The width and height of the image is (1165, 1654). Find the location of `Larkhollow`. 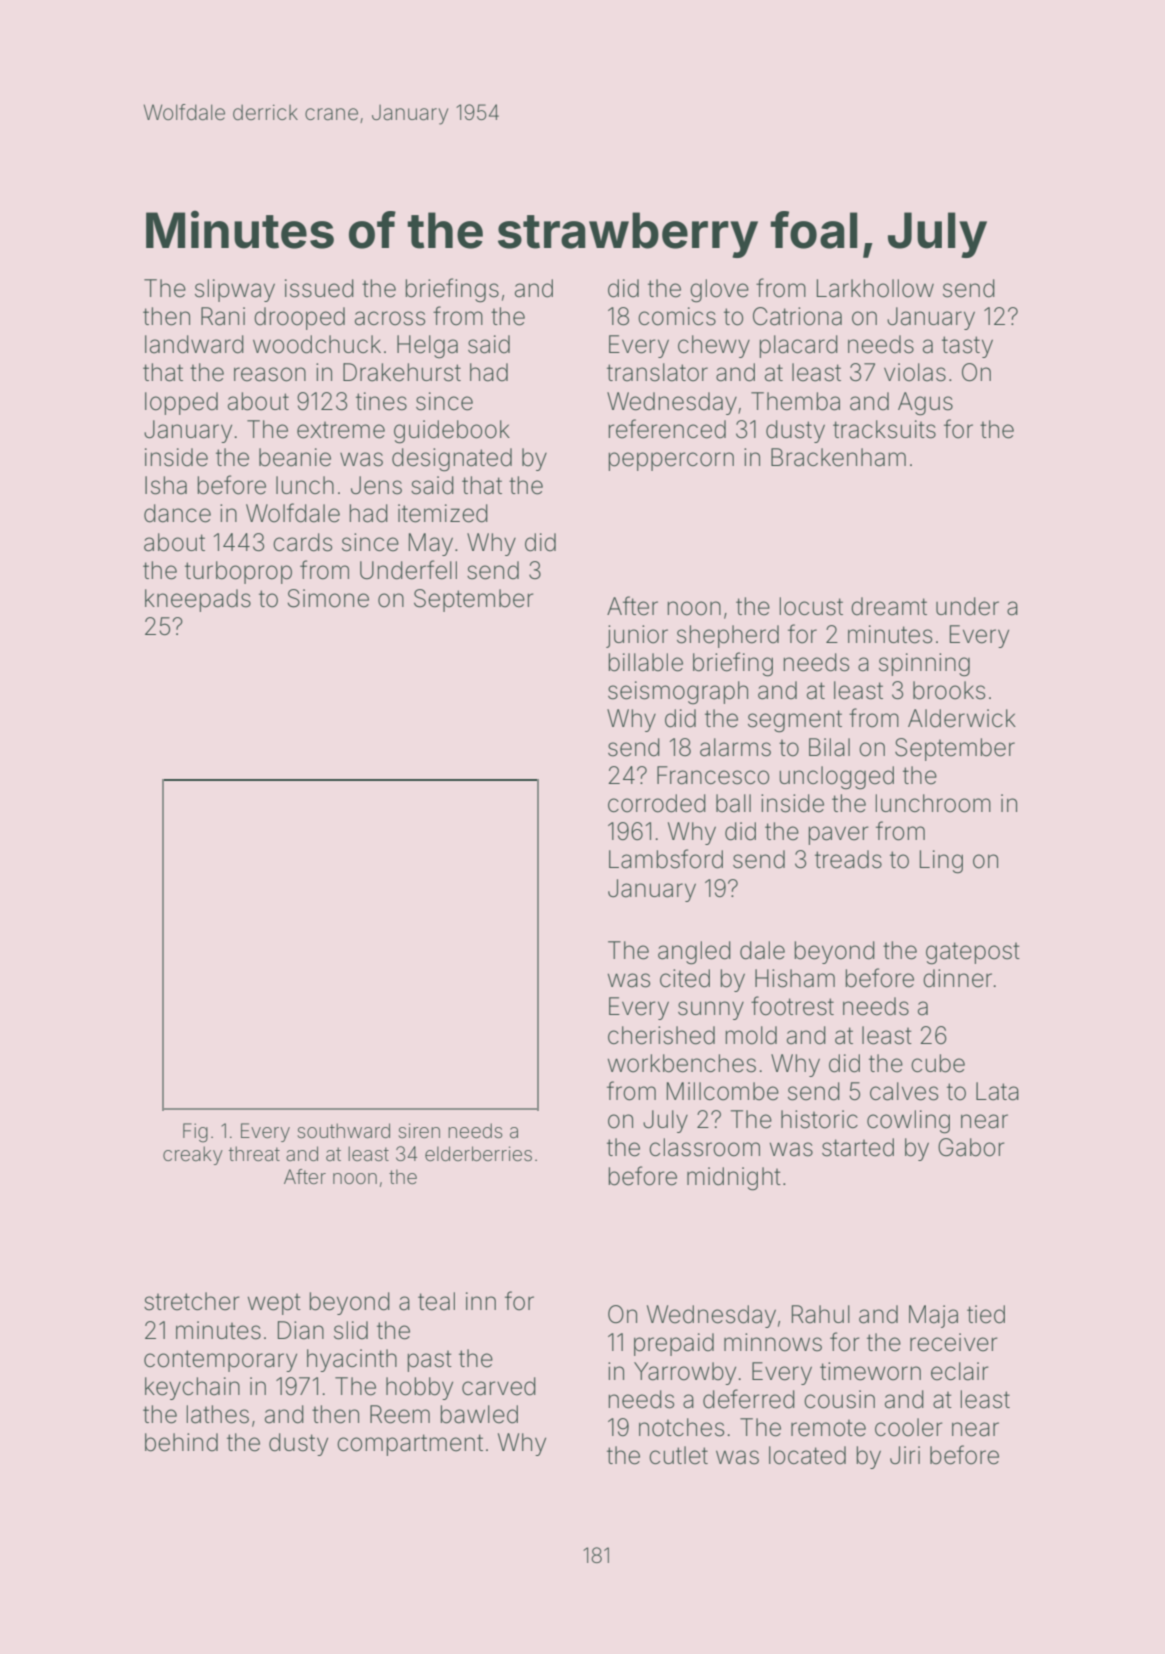

Larkhollow is located at coordinates (875, 288).
